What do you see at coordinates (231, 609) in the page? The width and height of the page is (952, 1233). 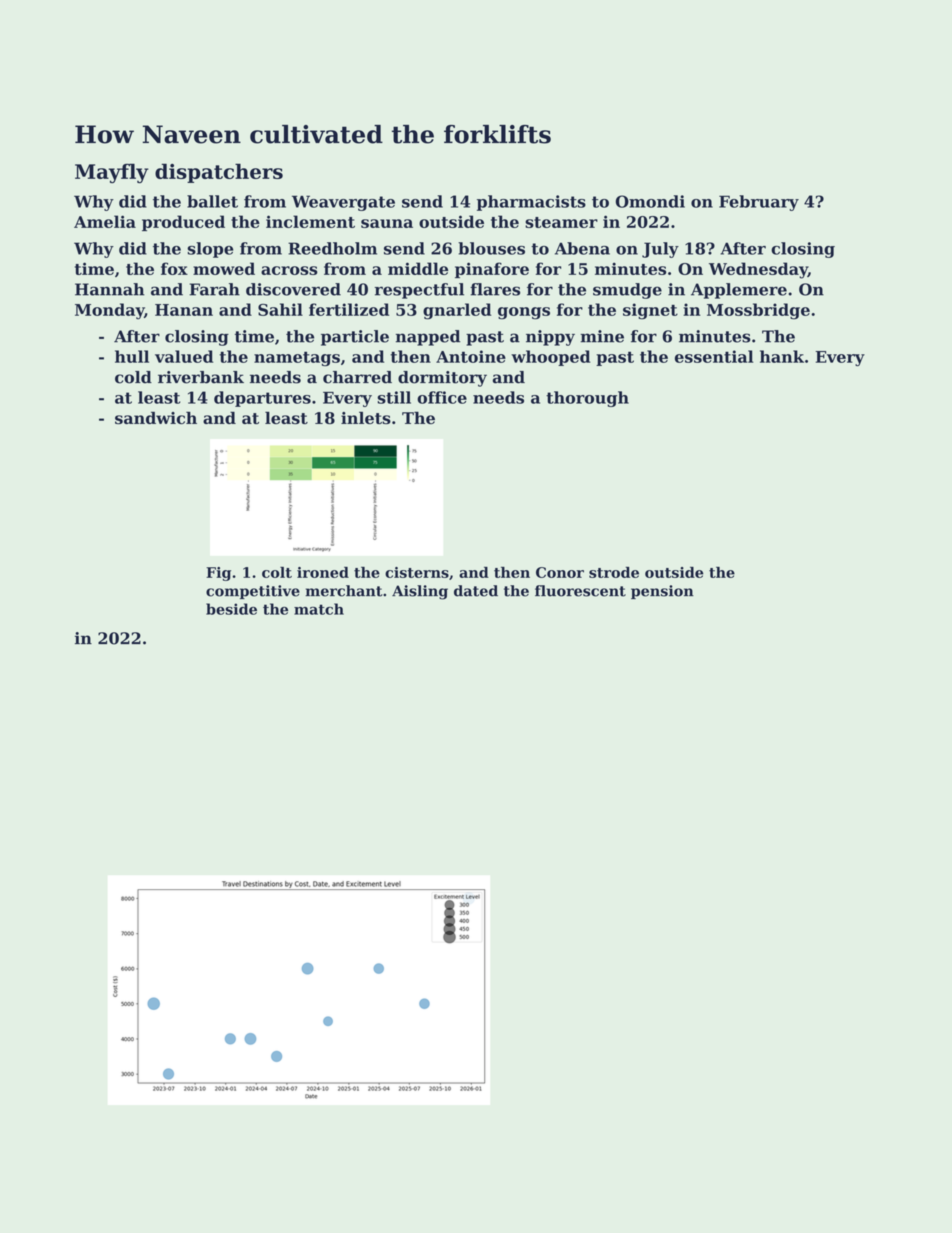 I see `beside` at bounding box center [231, 609].
